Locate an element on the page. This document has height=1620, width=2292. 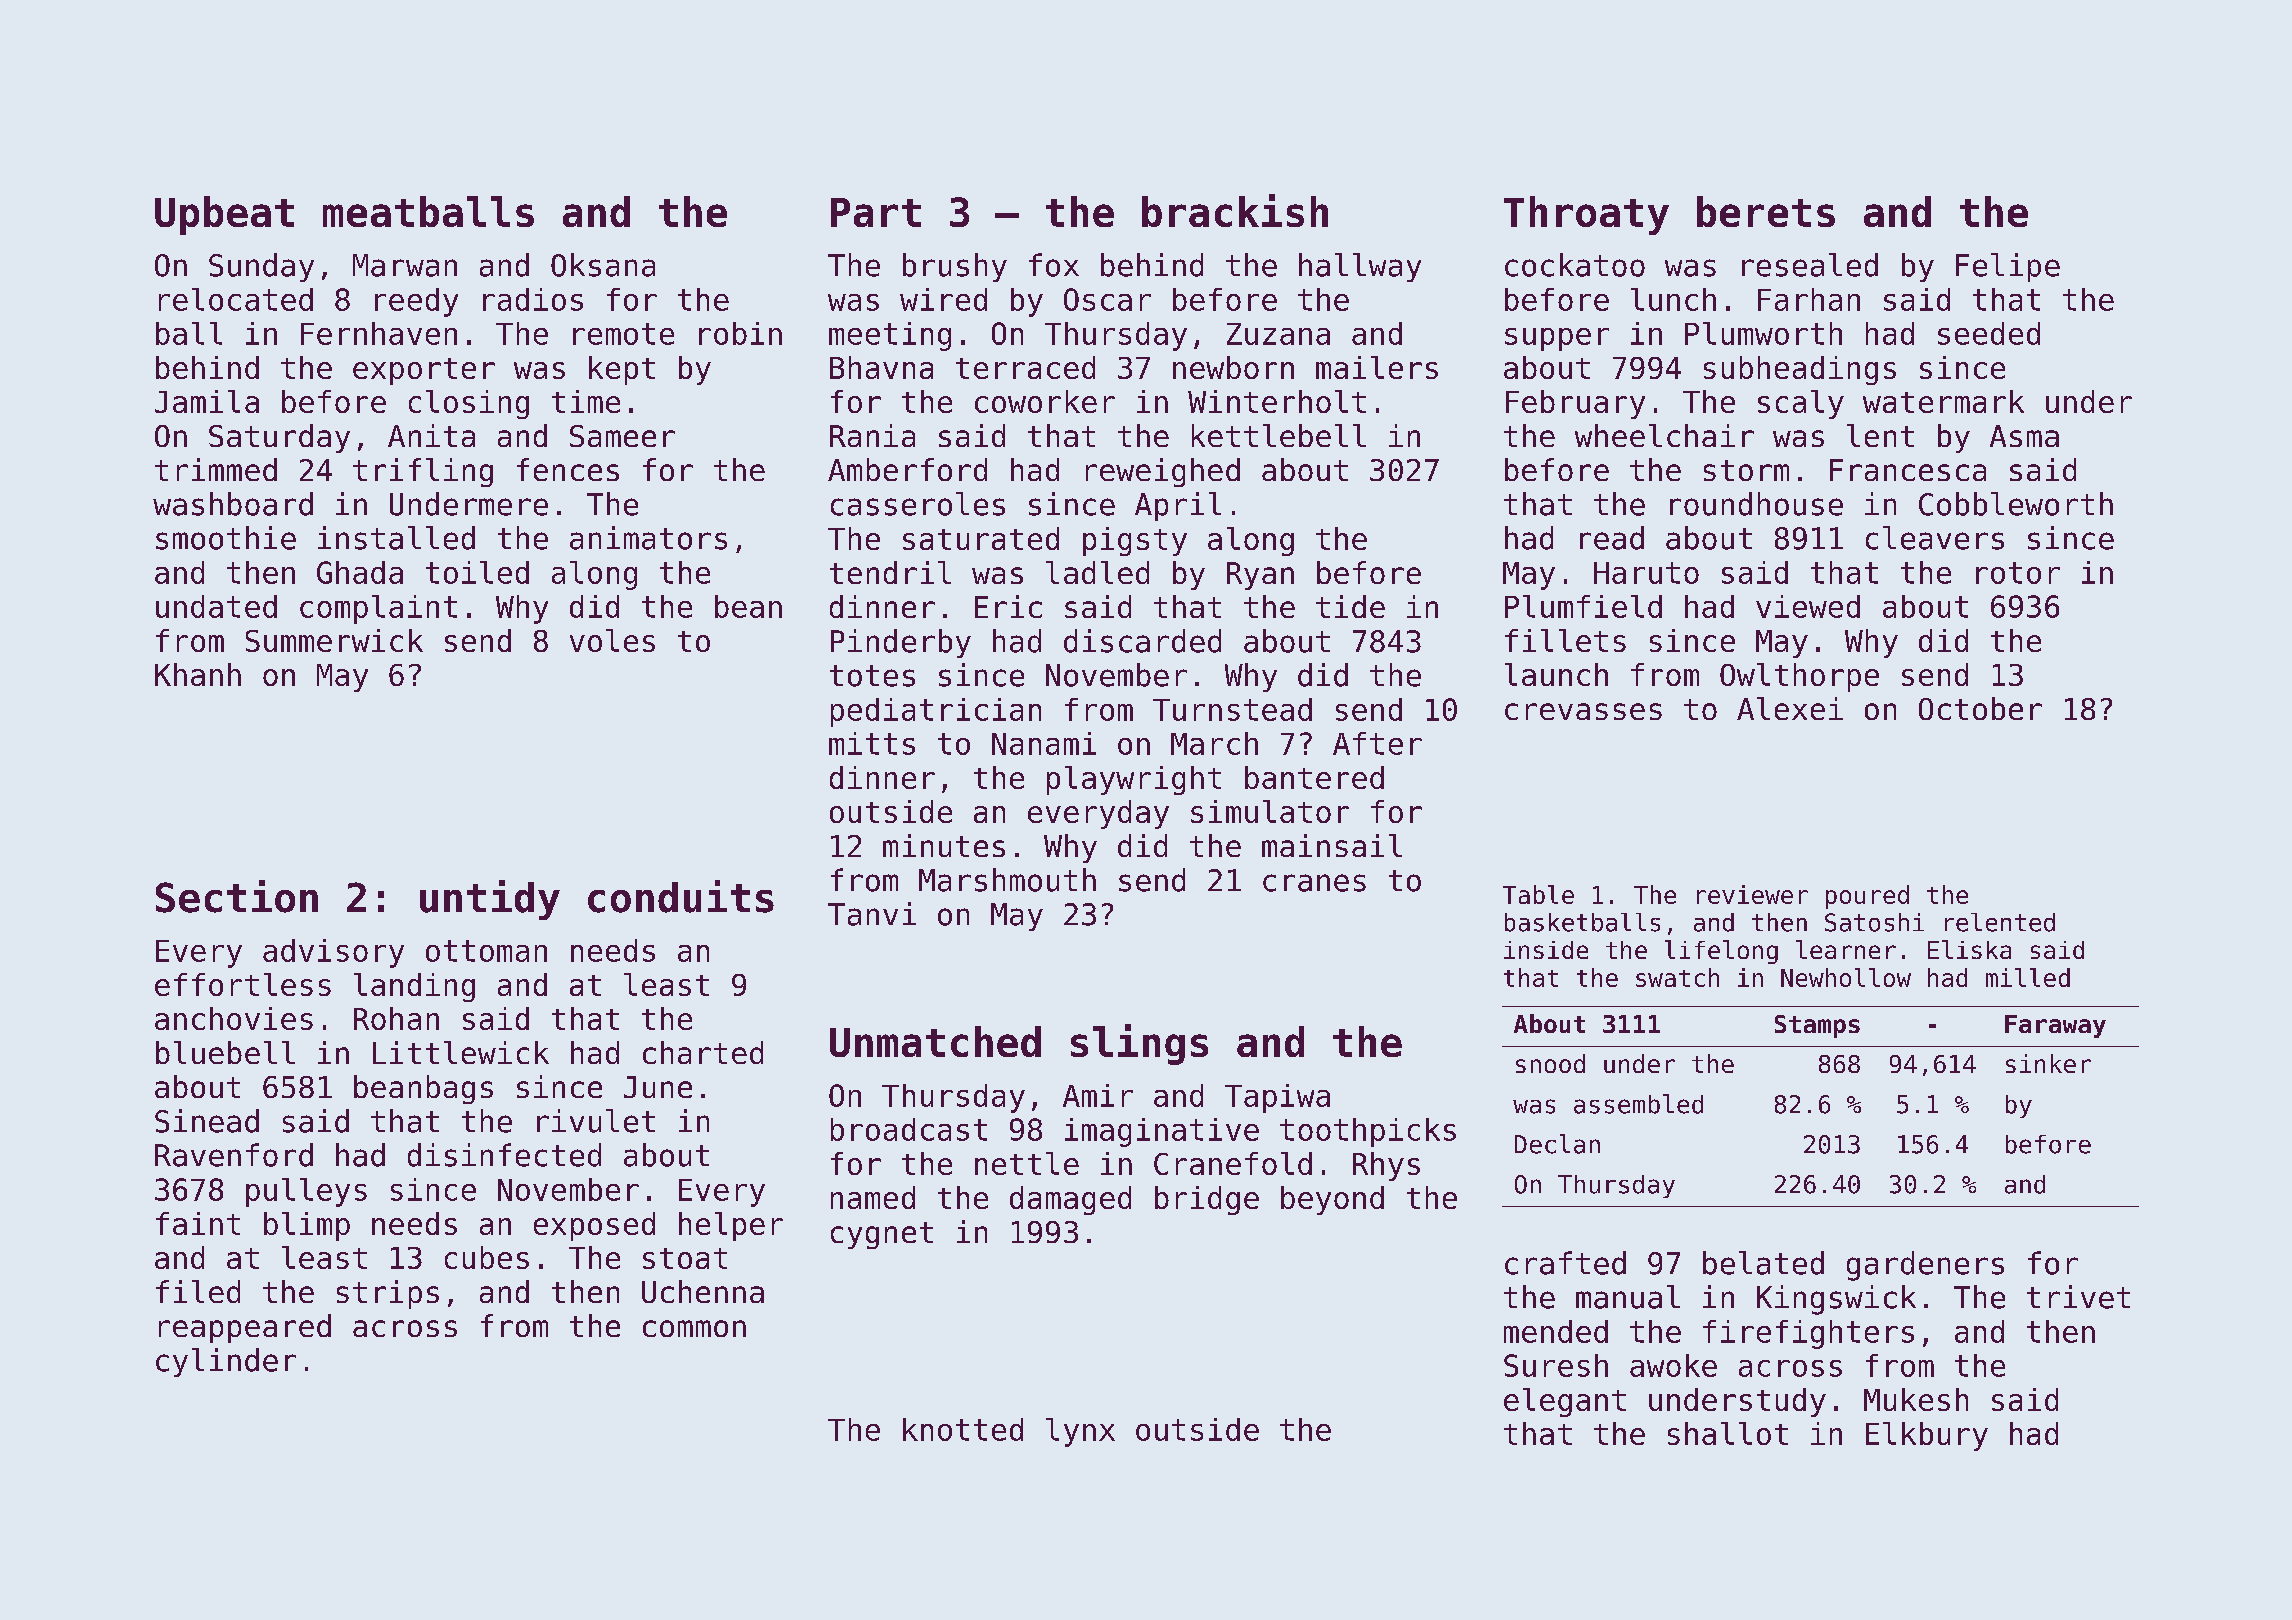
October is located at coordinates (1980, 708).
